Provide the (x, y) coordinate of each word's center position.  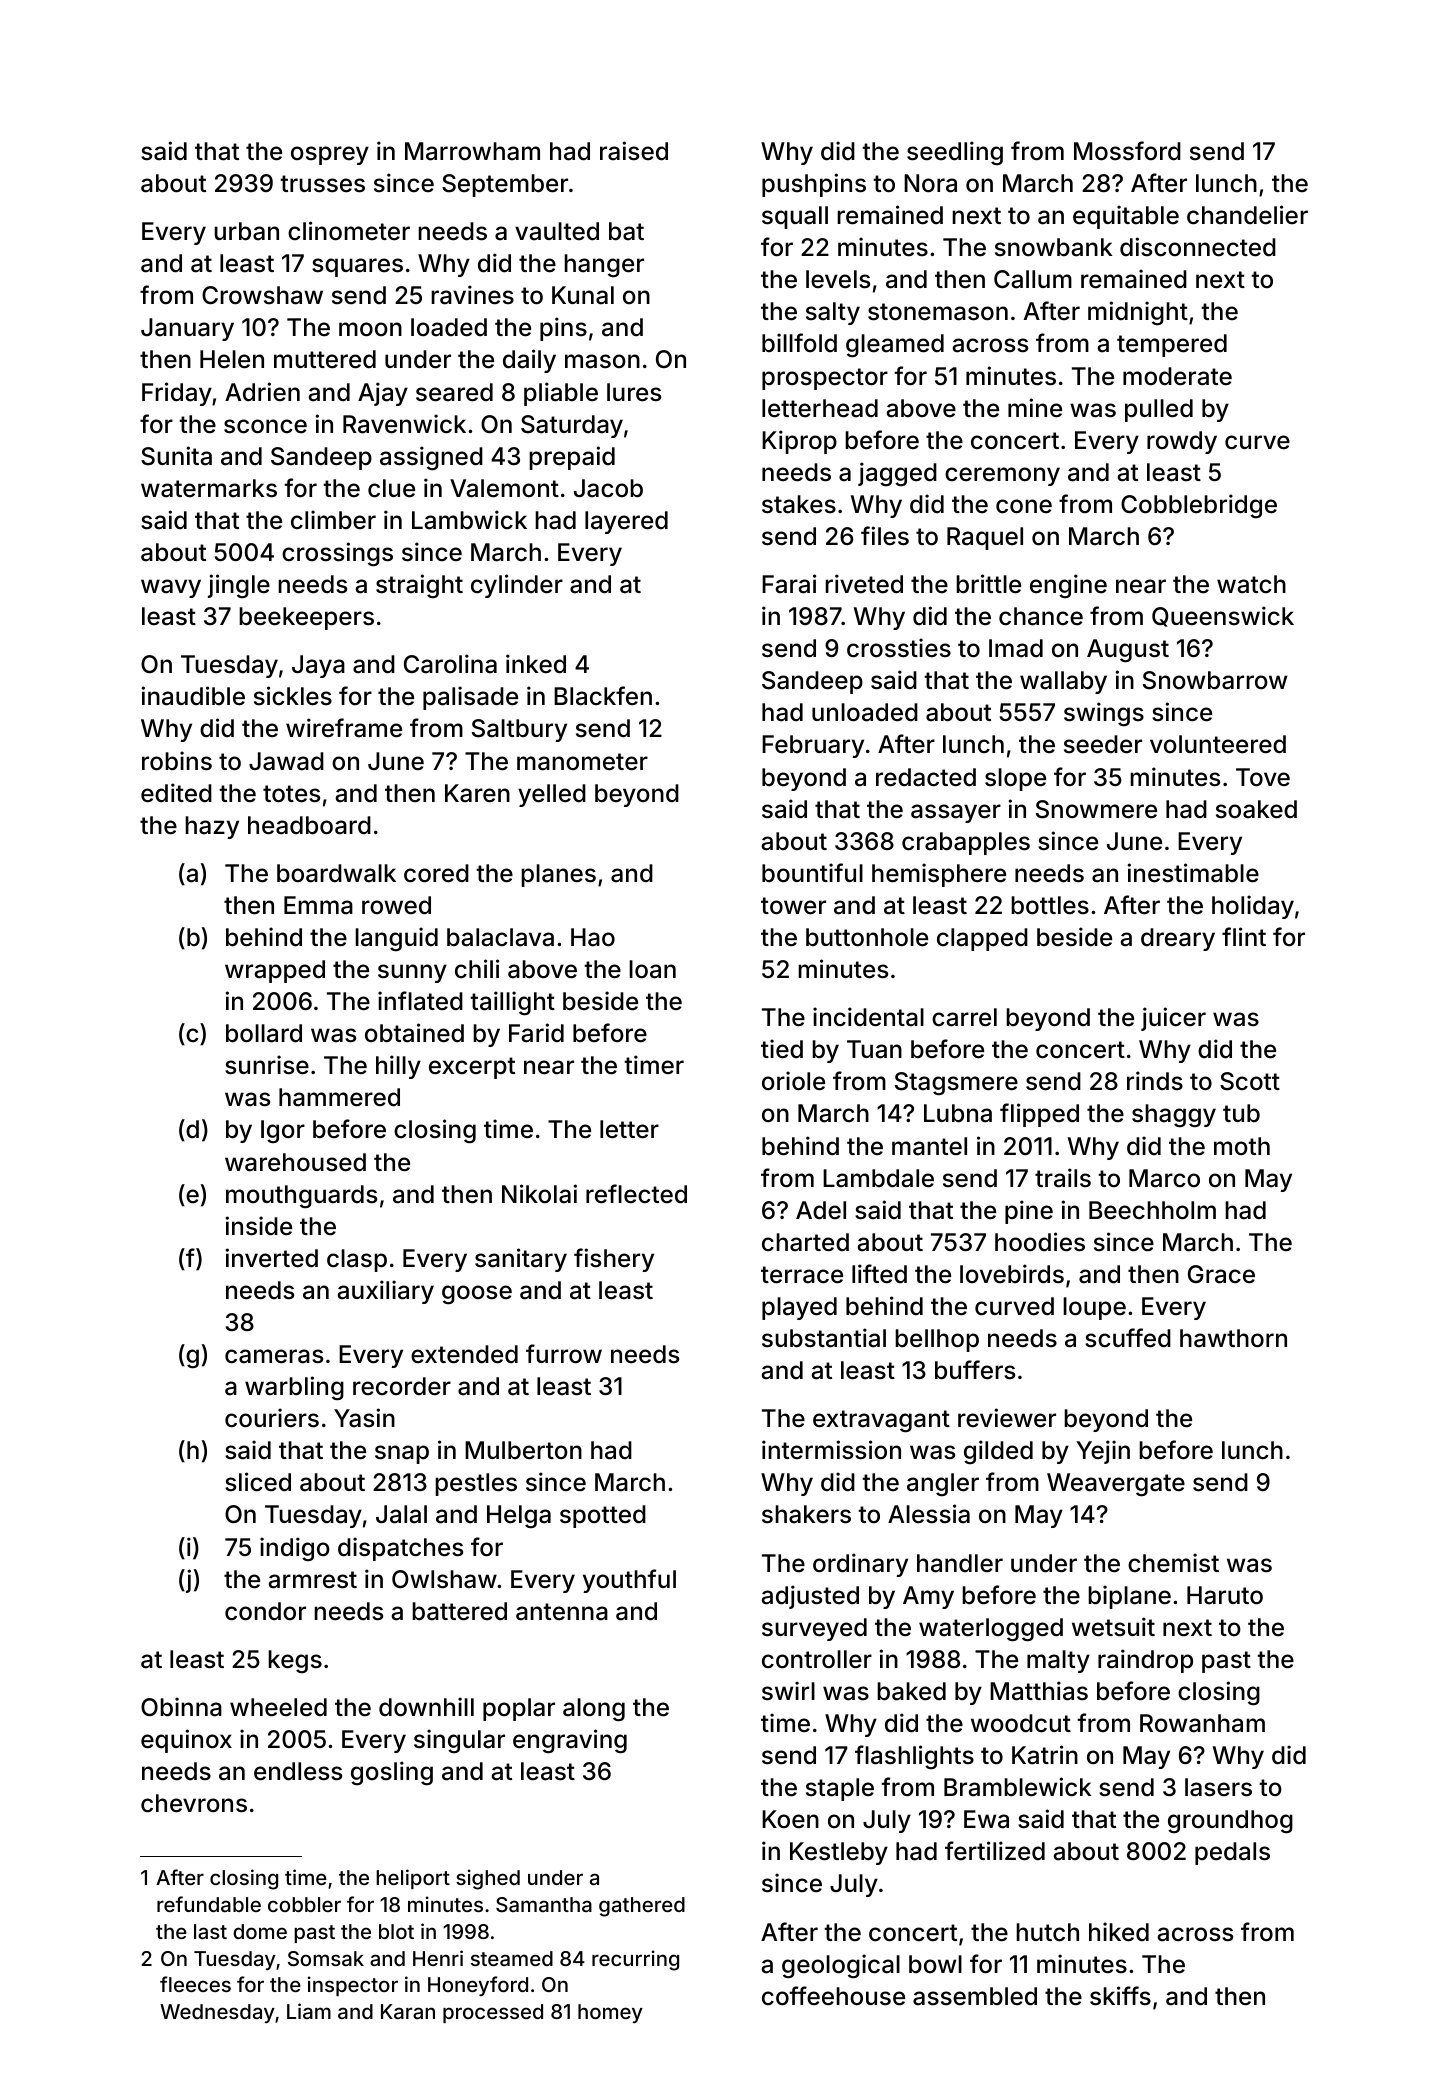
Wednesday (217, 2013)
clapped (982, 939)
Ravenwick (404, 424)
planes (558, 875)
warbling (294, 1388)
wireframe (344, 728)
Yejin (1103, 1452)
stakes (799, 504)
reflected (636, 1194)
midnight (1138, 313)
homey (610, 2013)
